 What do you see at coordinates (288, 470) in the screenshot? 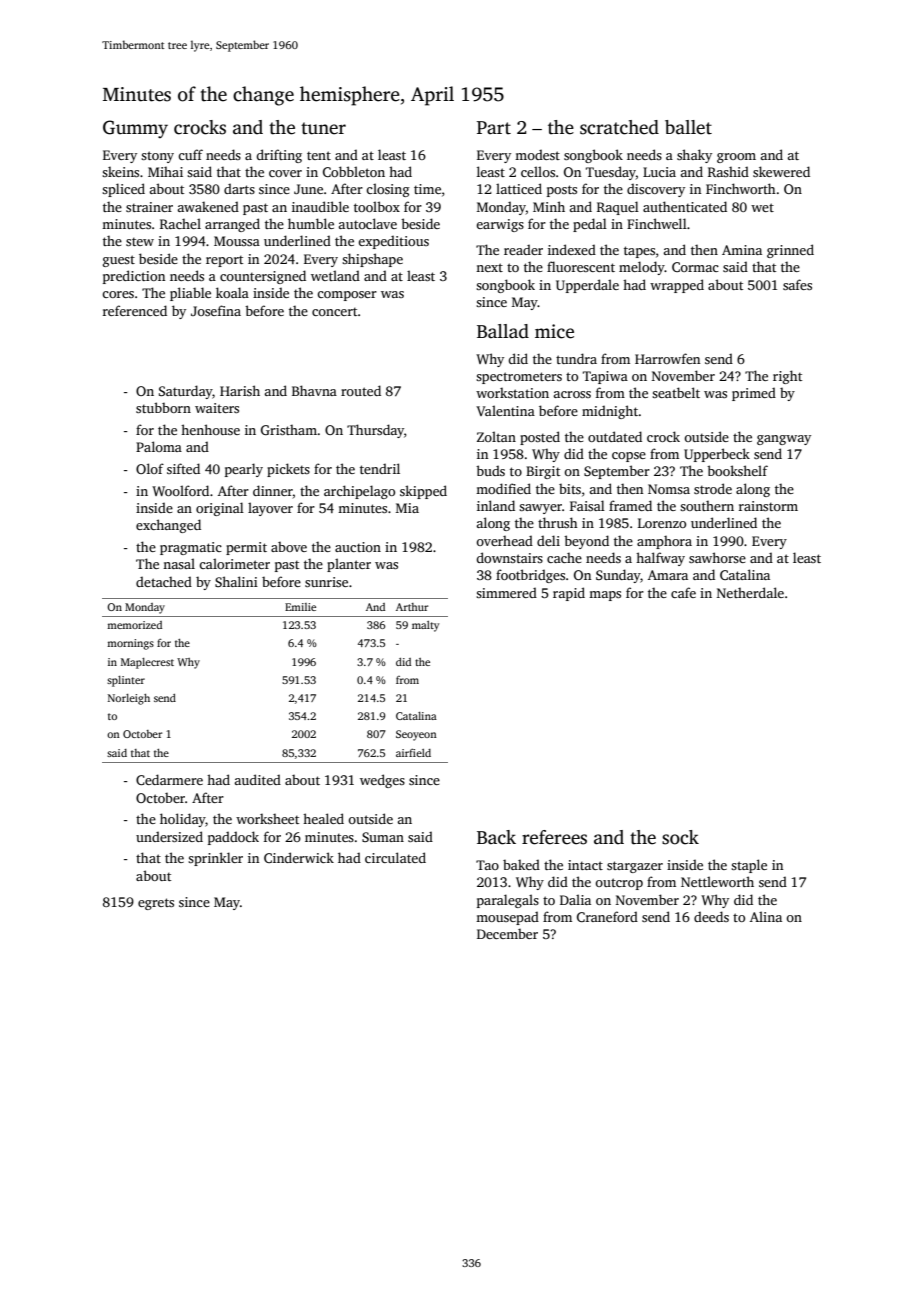
I see `pickets` at bounding box center [288, 470].
